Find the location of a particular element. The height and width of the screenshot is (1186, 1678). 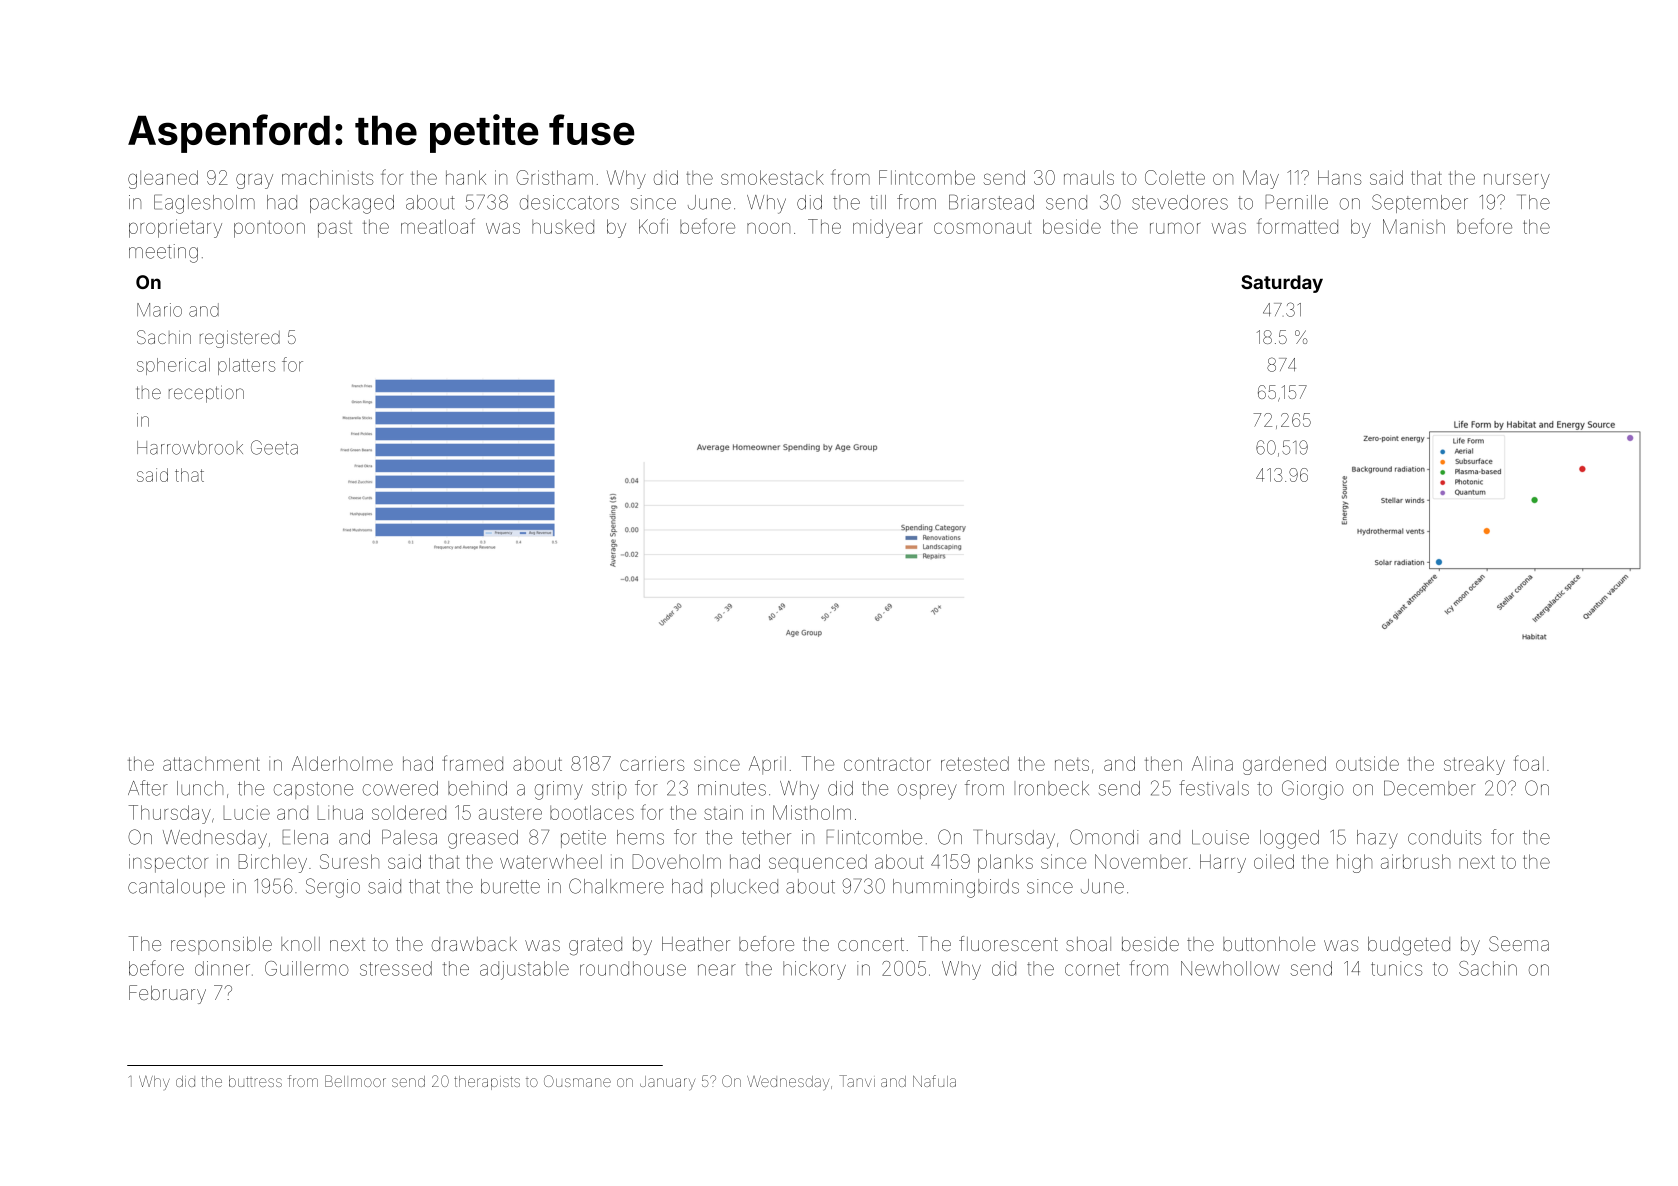

proprietary is located at coordinates (175, 228).
